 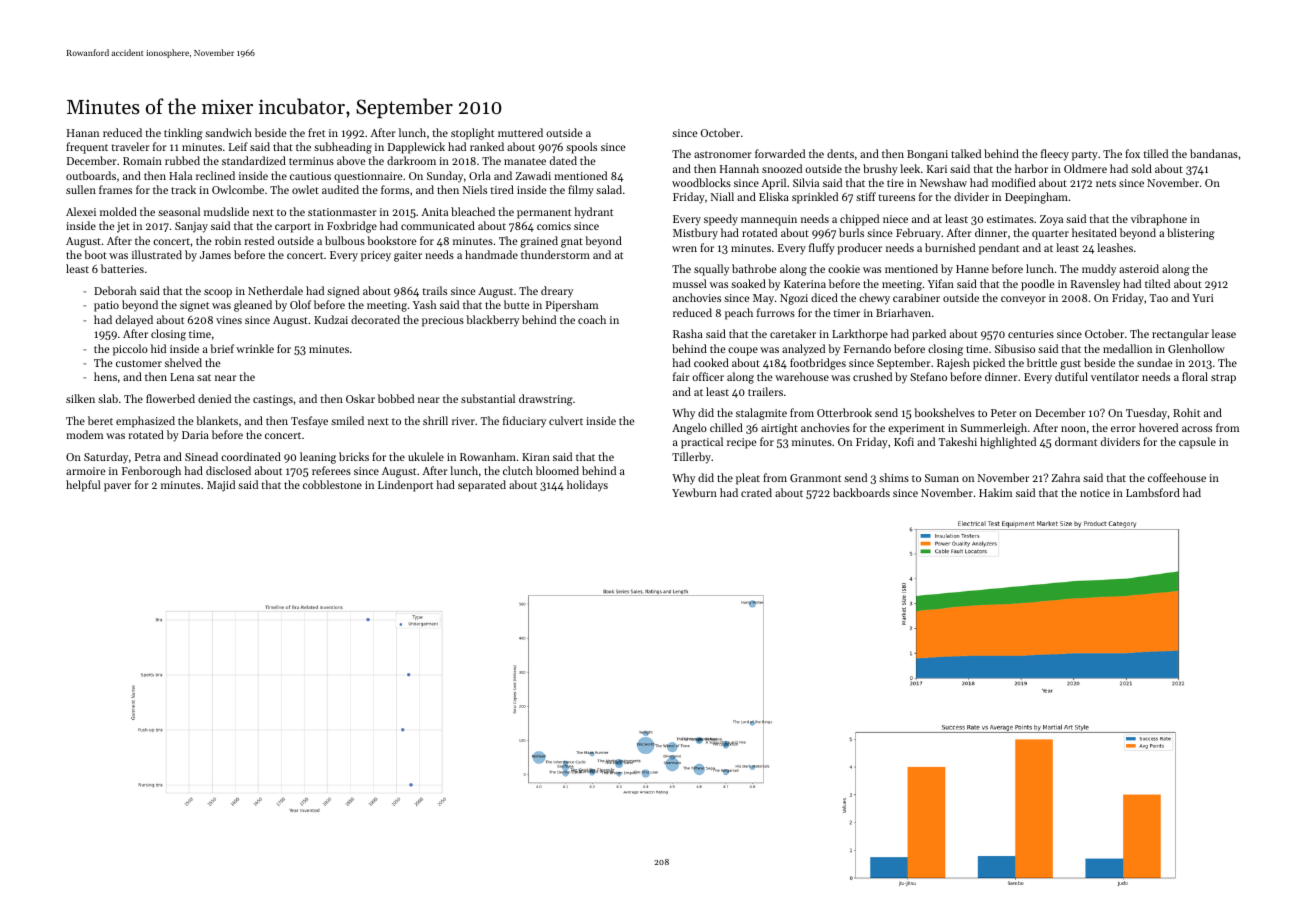 I want to click on wrinkle, so click(x=255, y=348).
